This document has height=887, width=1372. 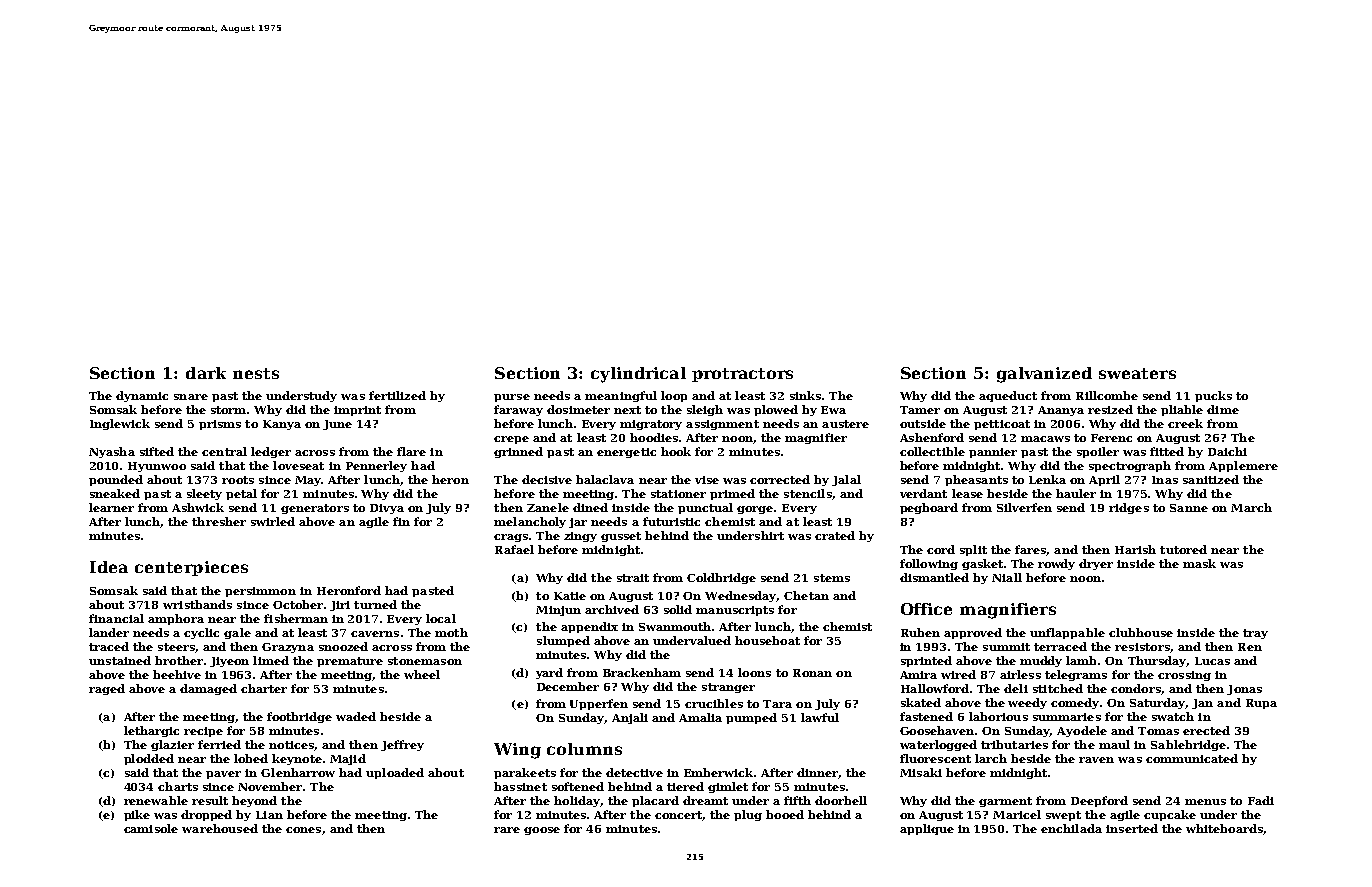 What do you see at coordinates (845, 424) in the document?
I see `austere` at bounding box center [845, 424].
